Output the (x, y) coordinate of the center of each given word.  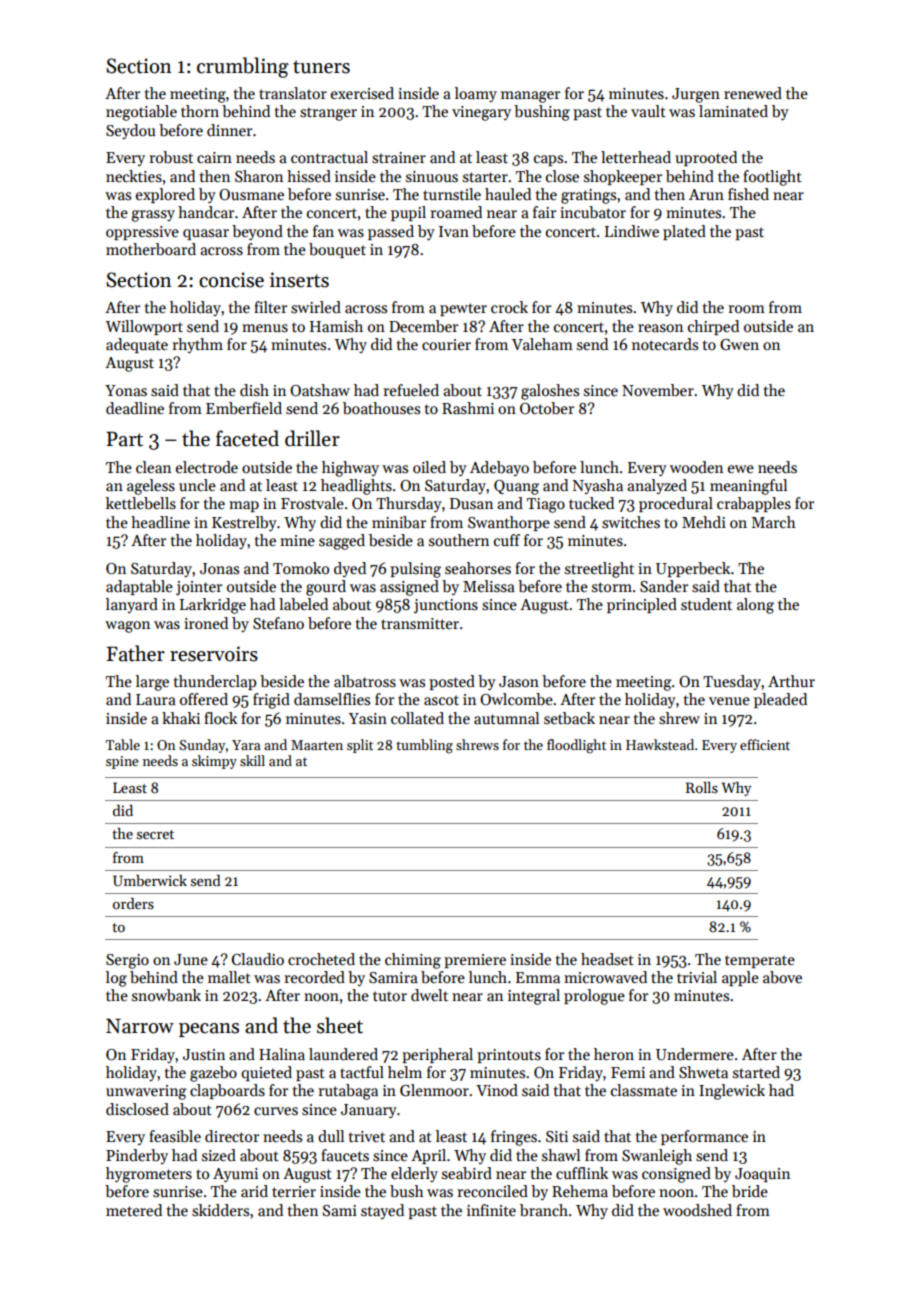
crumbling (243, 67)
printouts (509, 1056)
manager (530, 97)
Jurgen (696, 95)
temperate (760, 961)
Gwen (739, 344)
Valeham (542, 344)
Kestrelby (244, 523)
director (232, 1136)
